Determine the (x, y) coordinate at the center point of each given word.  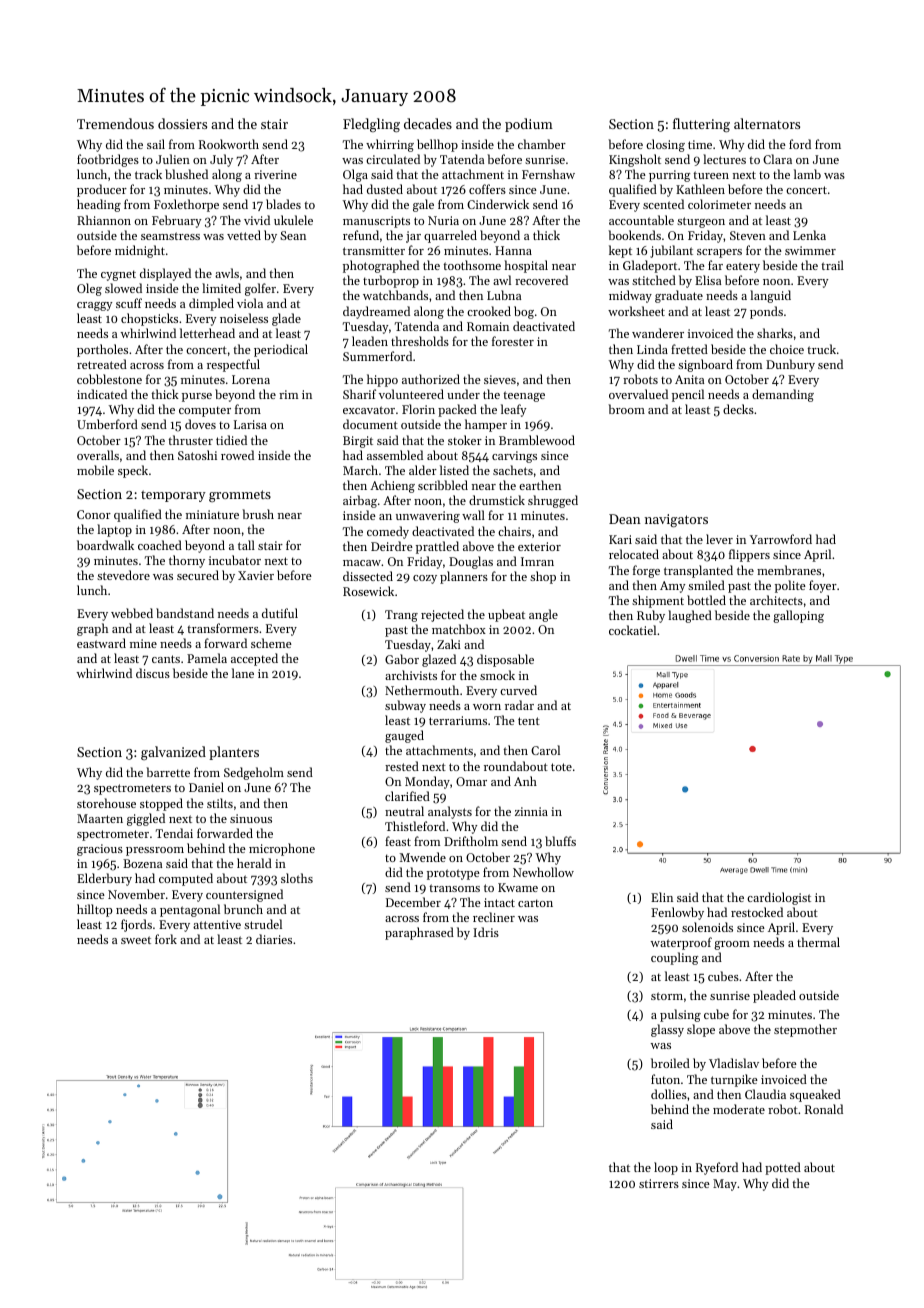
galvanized (173, 753)
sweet (136, 940)
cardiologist (779, 898)
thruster (190, 440)
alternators (767, 123)
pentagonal (190, 910)
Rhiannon (104, 220)
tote (561, 767)
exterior (539, 546)
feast (398, 841)
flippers (749, 555)
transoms (454, 888)
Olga (355, 175)
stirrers (659, 1183)
